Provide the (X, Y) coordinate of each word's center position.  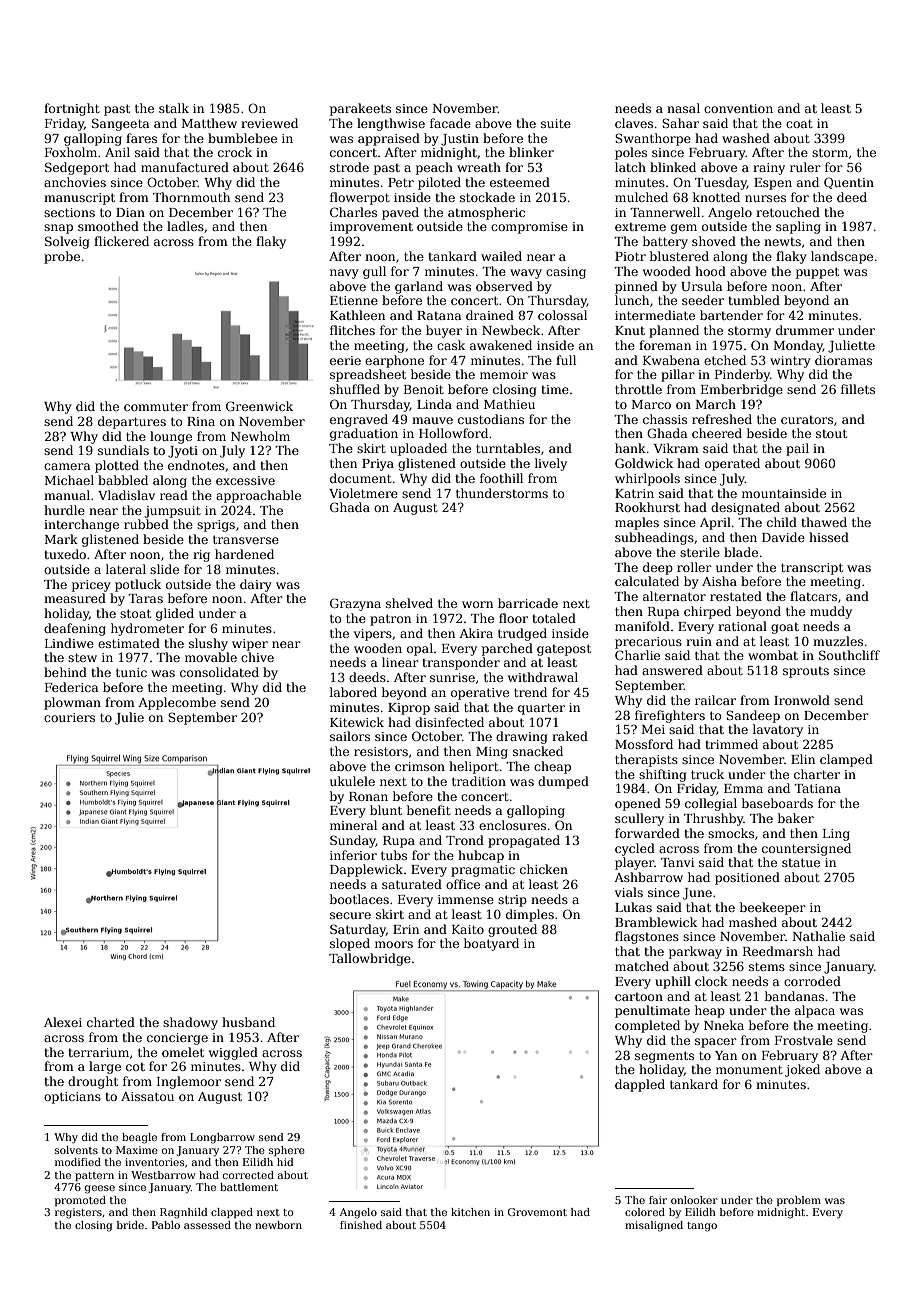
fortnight (72, 109)
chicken (544, 869)
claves (634, 123)
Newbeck (511, 330)
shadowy (190, 1023)
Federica (71, 687)
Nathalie (818, 936)
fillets (858, 389)
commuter (156, 406)
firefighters (670, 716)
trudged (522, 634)
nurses (765, 198)
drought (93, 1082)
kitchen (470, 1212)
